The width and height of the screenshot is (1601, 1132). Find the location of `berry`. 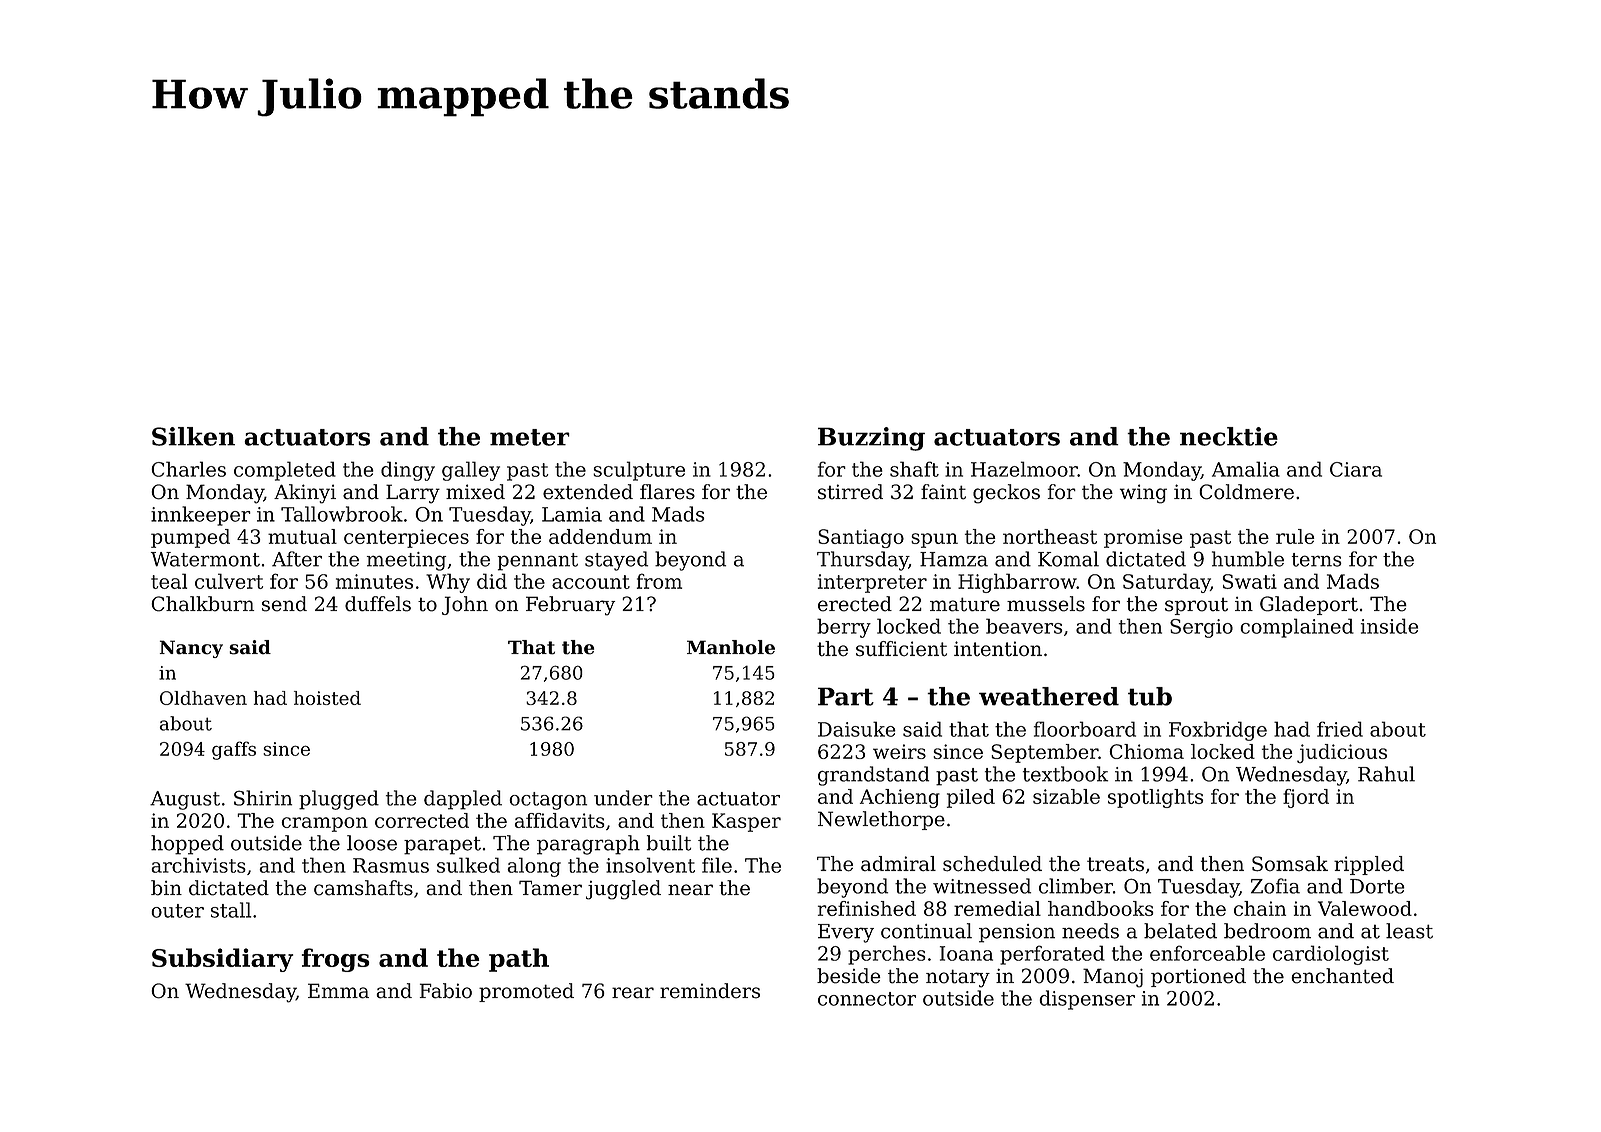

berry is located at coordinates (844, 628).
